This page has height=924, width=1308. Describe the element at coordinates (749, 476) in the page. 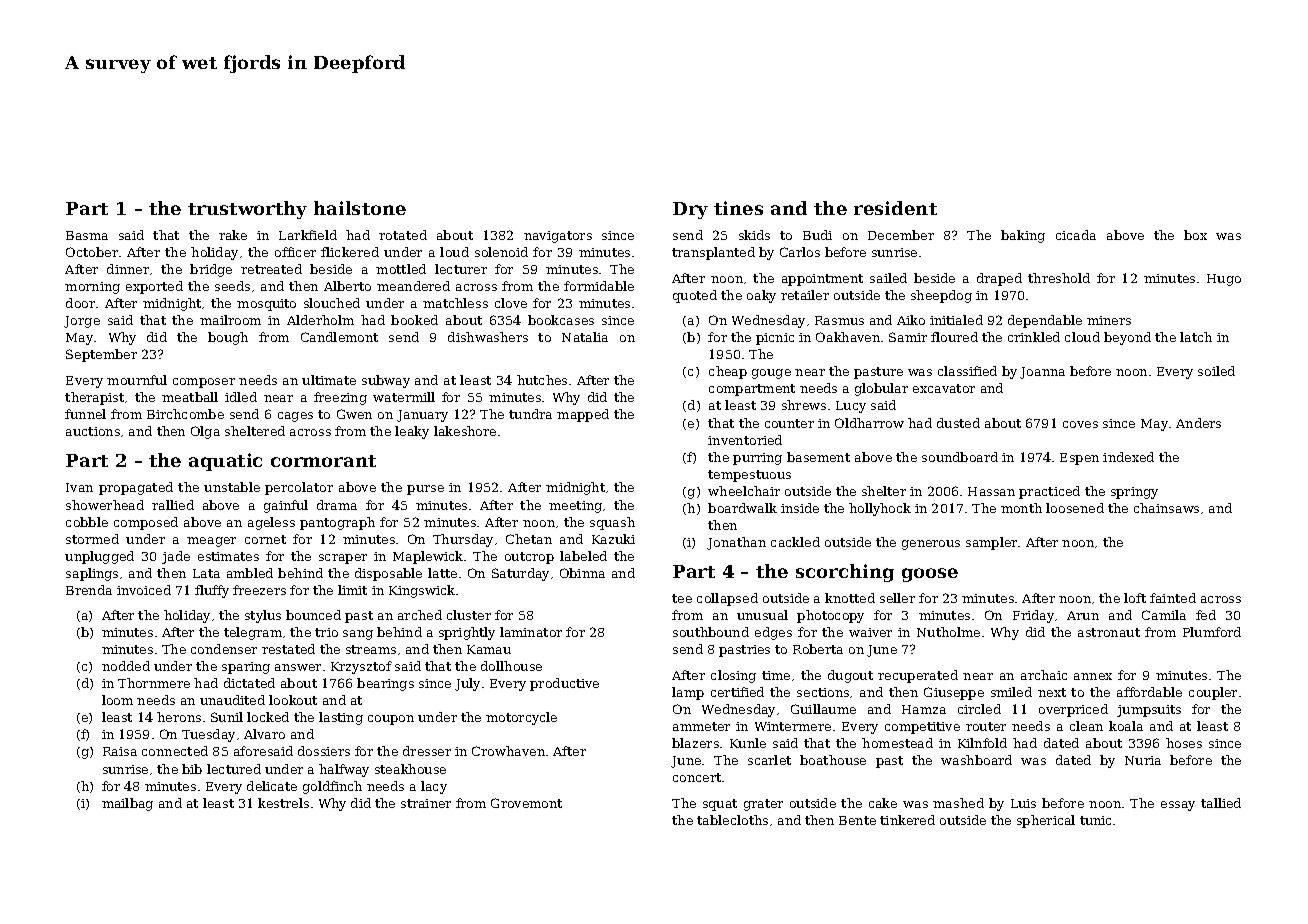

I see `tempestuous` at that location.
